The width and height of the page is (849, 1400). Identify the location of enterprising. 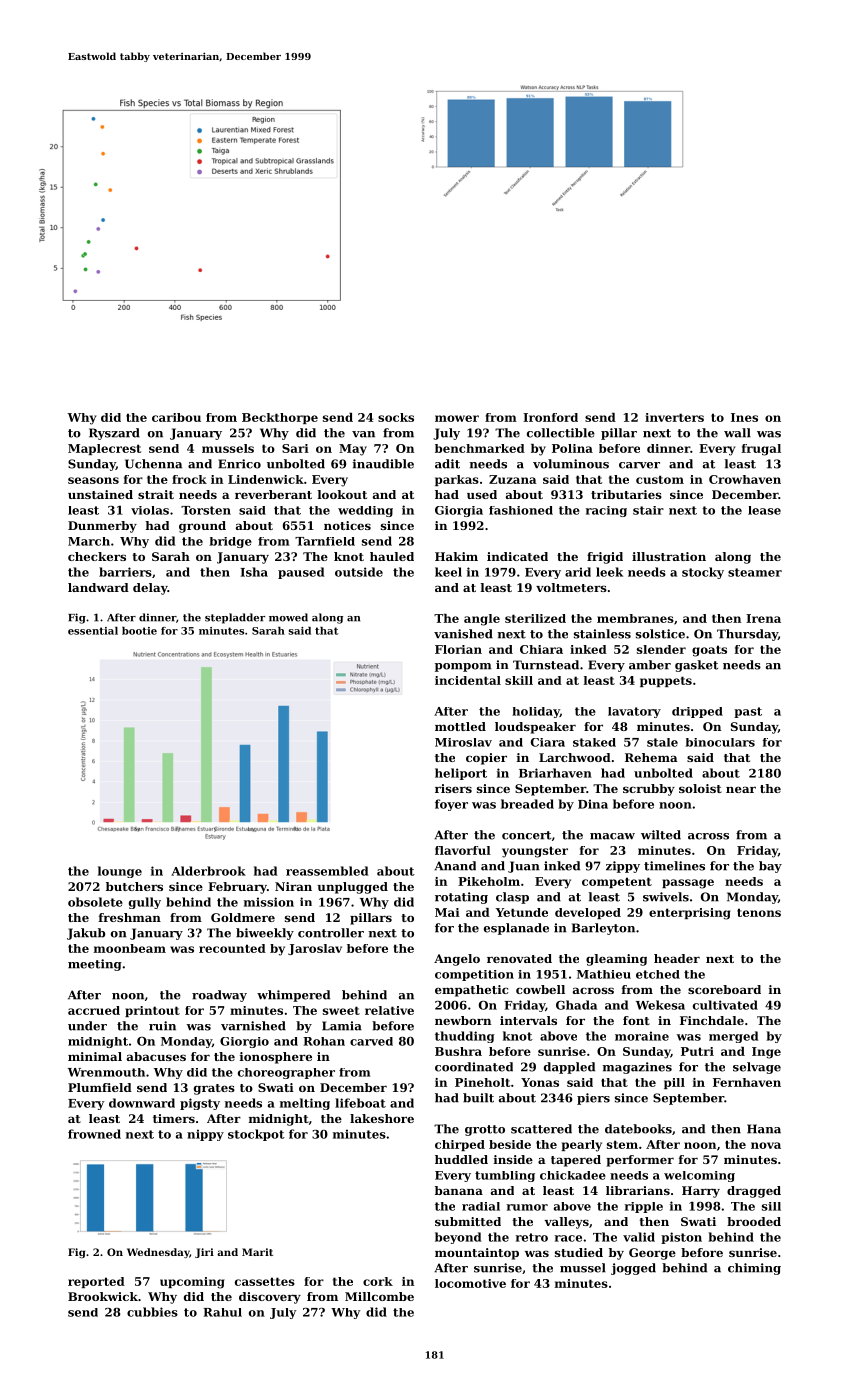
(690, 914).
